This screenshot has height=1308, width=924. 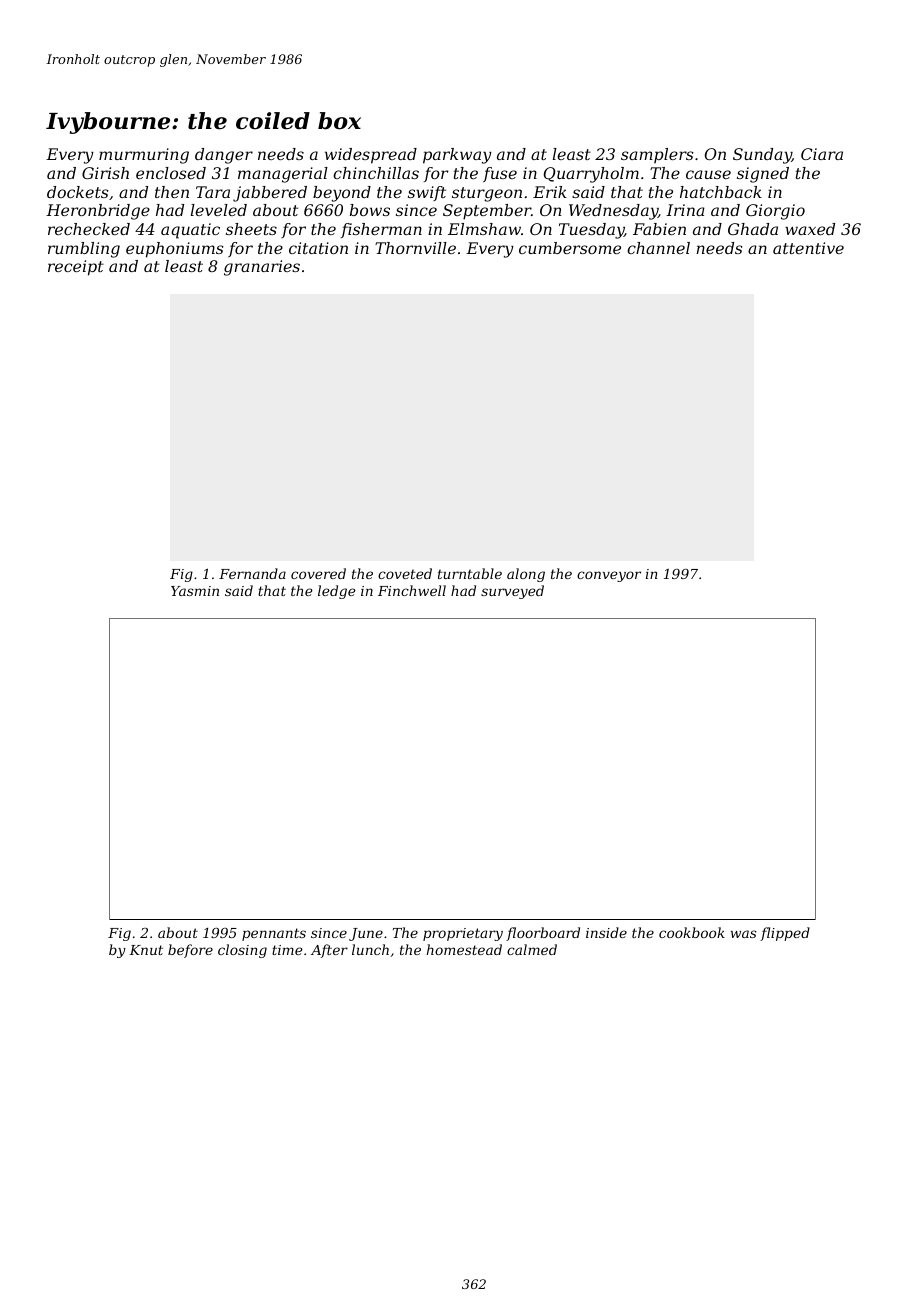 What do you see at coordinates (609, 576) in the screenshot?
I see `conveyor` at bounding box center [609, 576].
